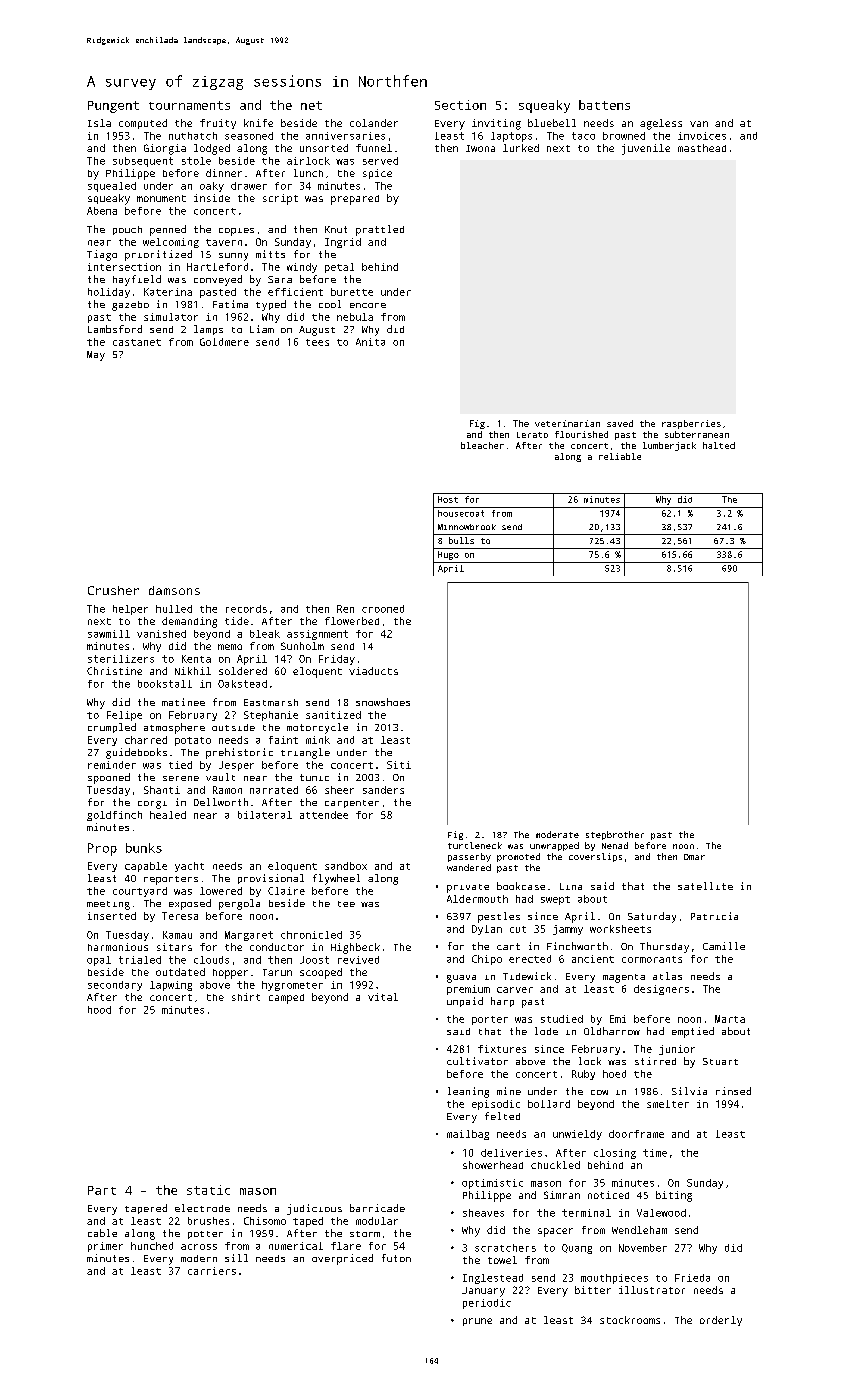 This screenshot has height=1400, width=849. What do you see at coordinates (730, 1019) in the screenshot?
I see `Marta` at bounding box center [730, 1019].
